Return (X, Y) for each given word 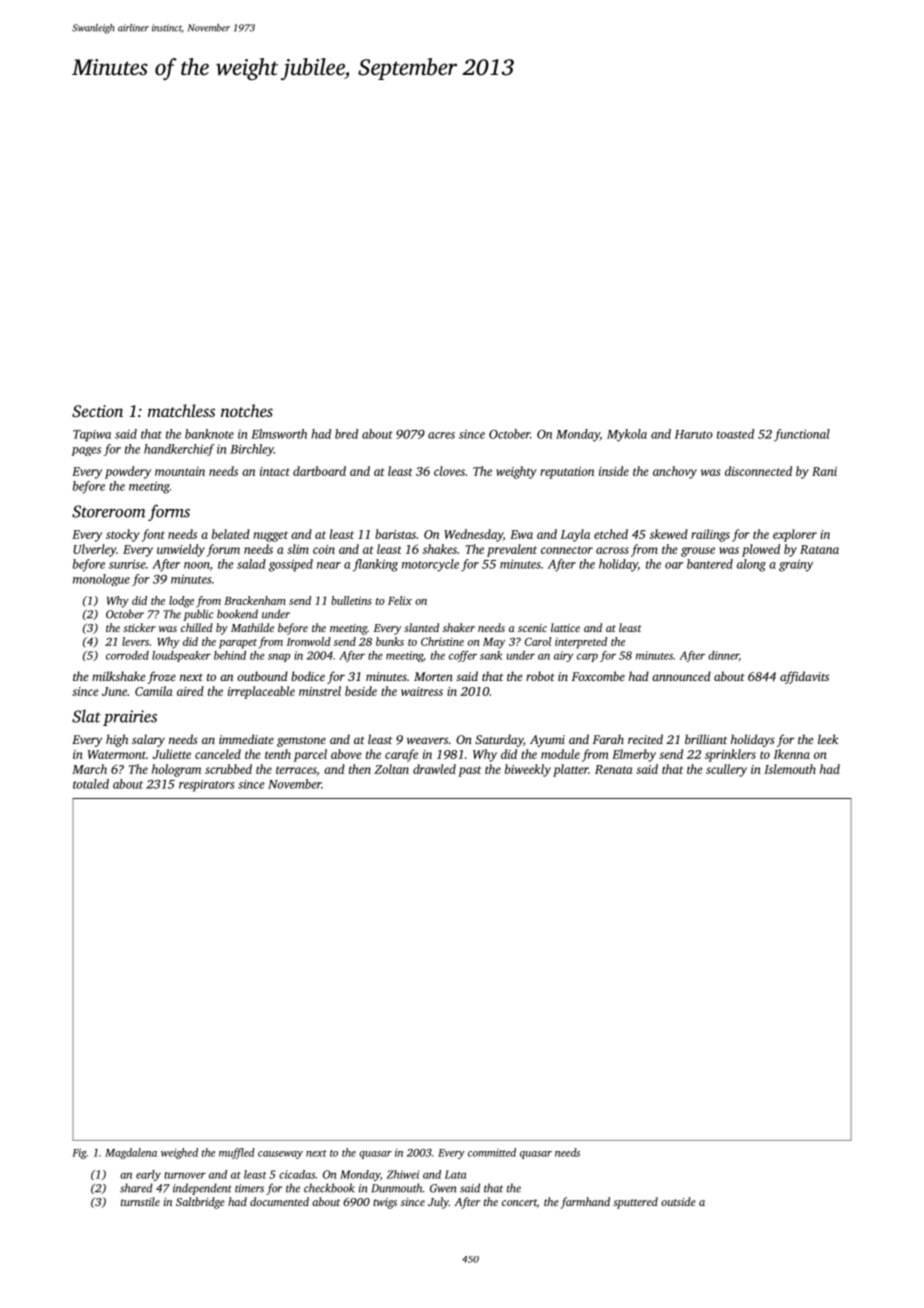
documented (279, 1201)
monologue (101, 580)
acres (441, 435)
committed (492, 1152)
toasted (735, 434)
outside (678, 1201)
